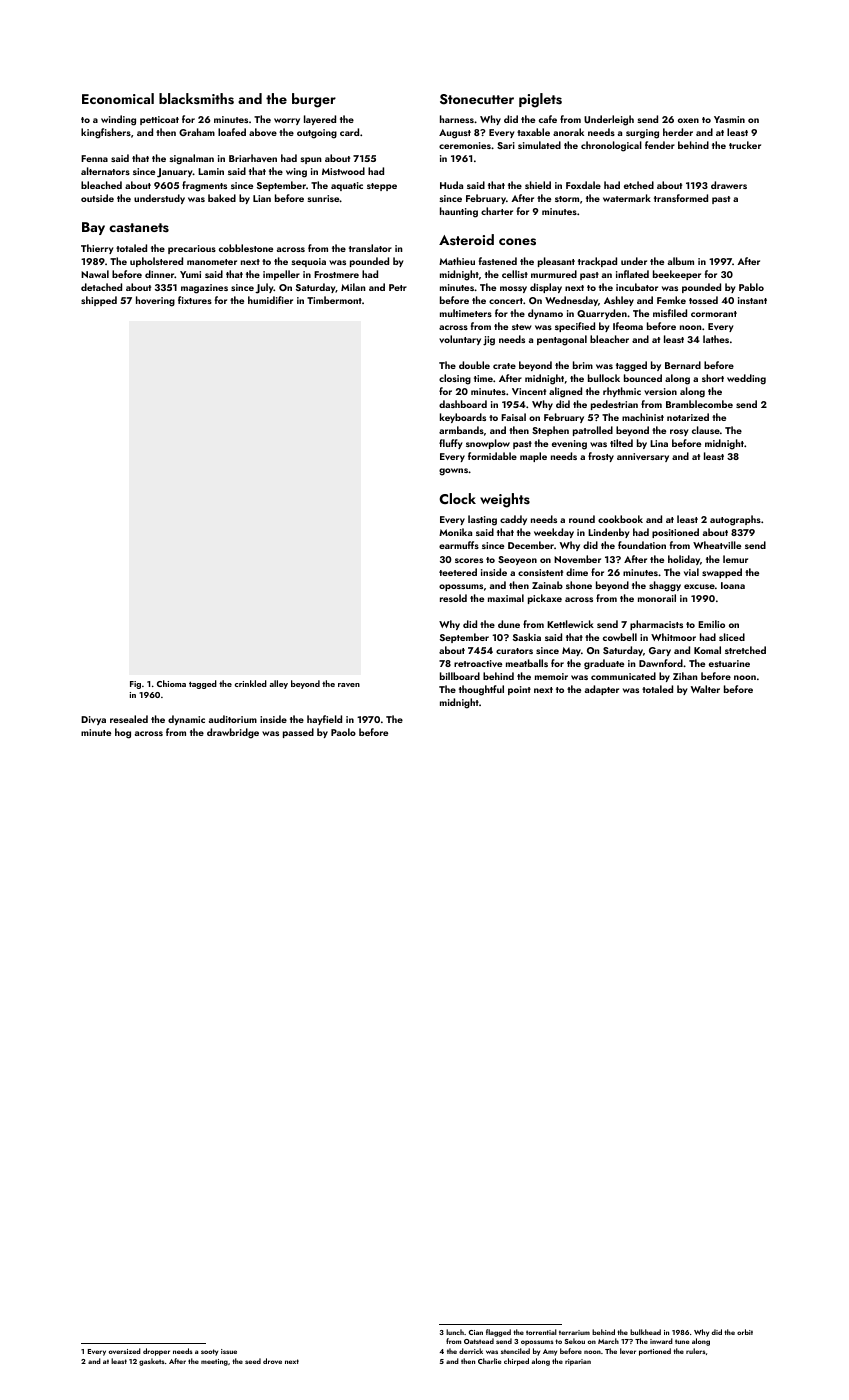 The image size is (849, 1400). I want to click on Paolo, so click(343, 732).
